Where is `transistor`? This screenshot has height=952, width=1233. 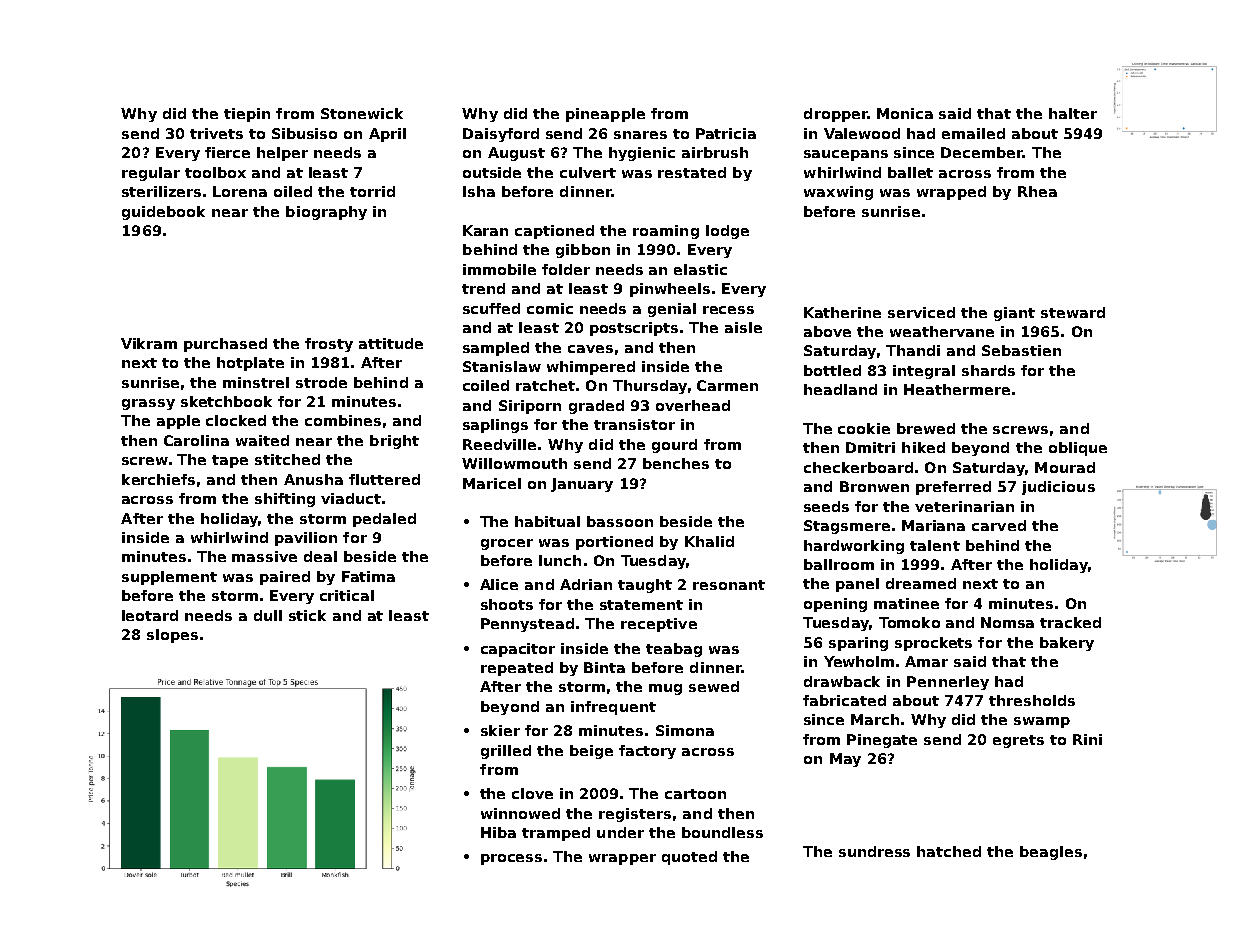
transistor is located at coordinates (634, 424).
